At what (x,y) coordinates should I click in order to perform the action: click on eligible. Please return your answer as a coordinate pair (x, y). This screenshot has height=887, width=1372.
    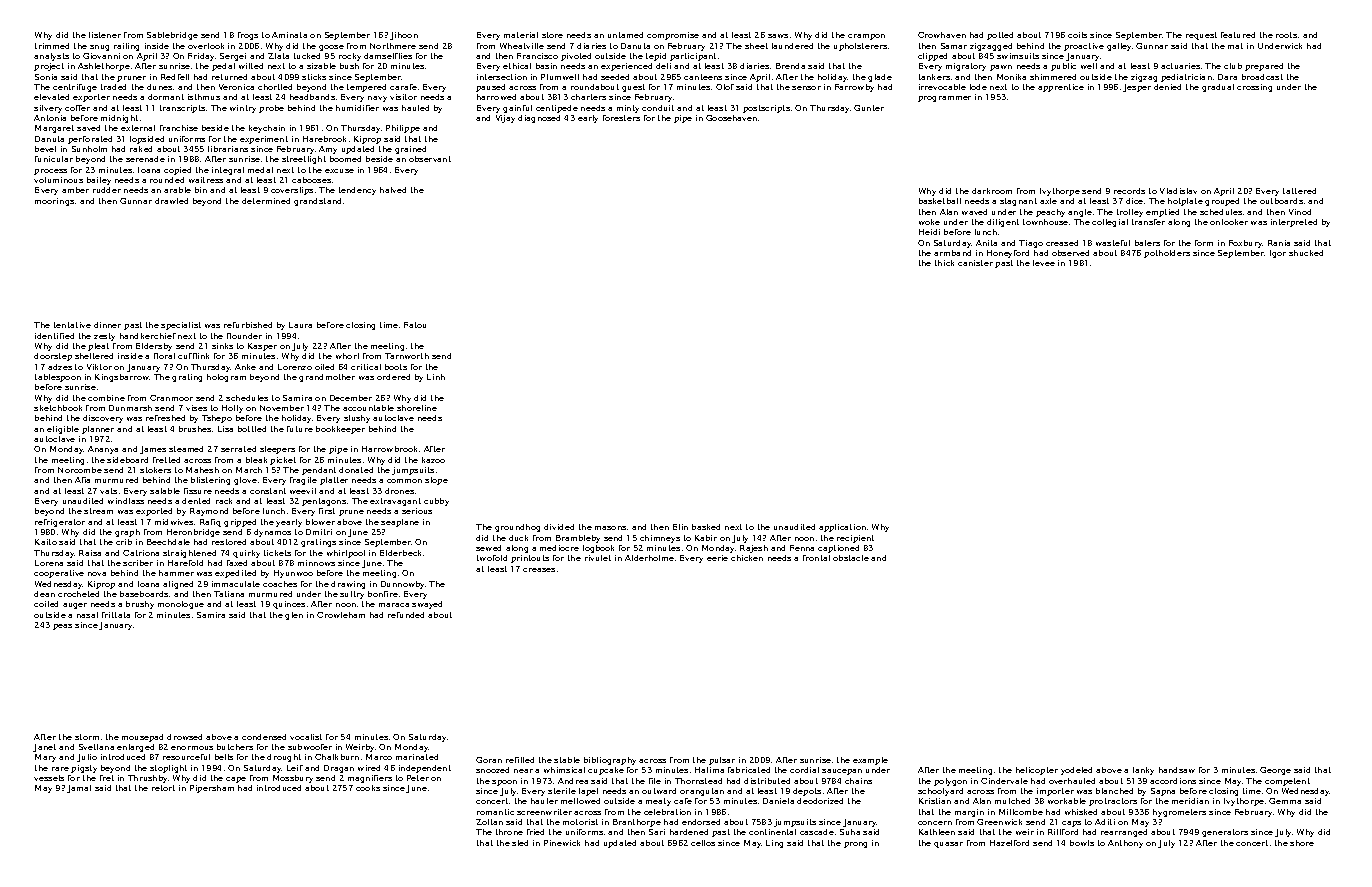
    Looking at the image, I should click on (63, 430).
